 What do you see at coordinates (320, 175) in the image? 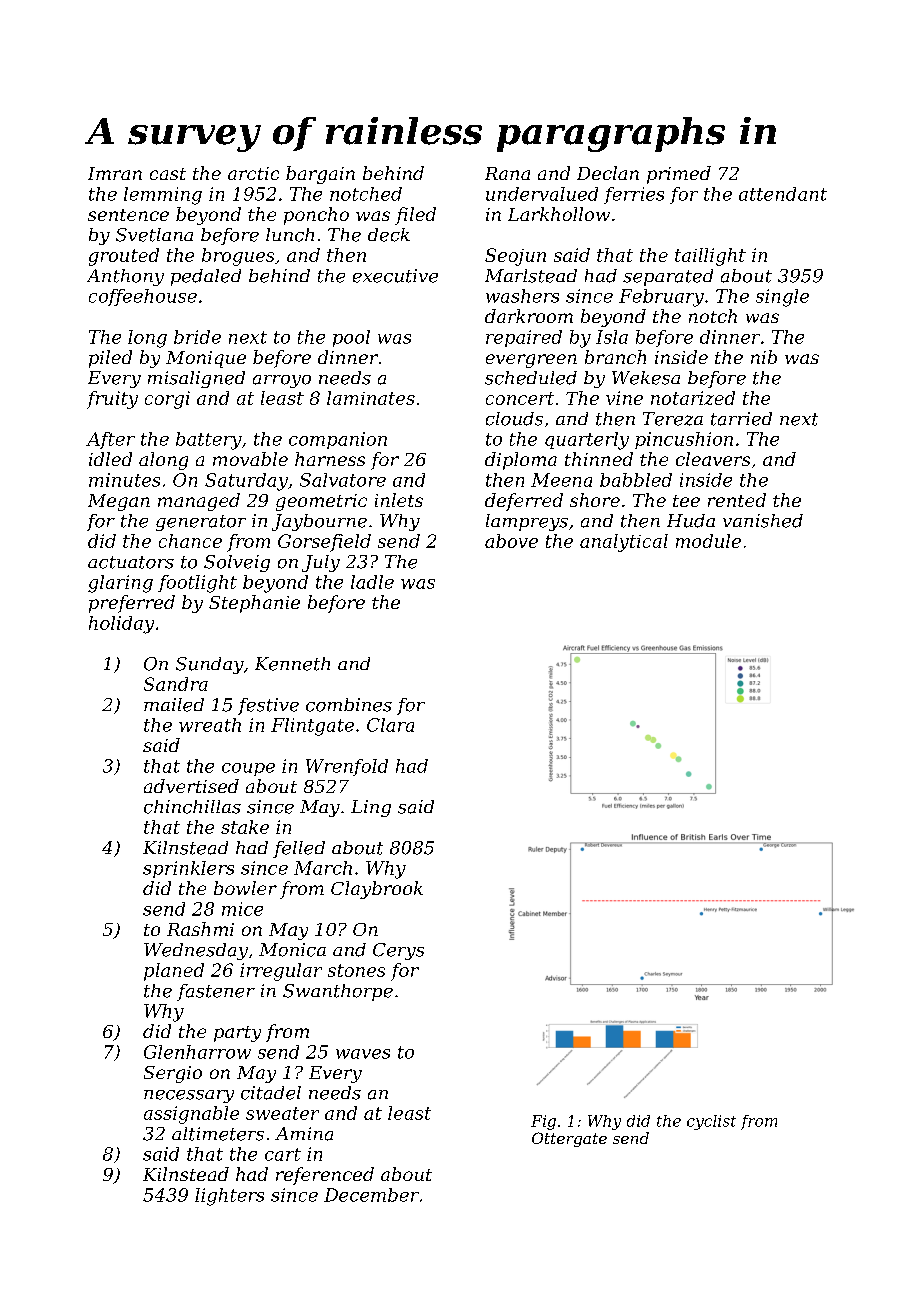
I see `bargain` at bounding box center [320, 175].
